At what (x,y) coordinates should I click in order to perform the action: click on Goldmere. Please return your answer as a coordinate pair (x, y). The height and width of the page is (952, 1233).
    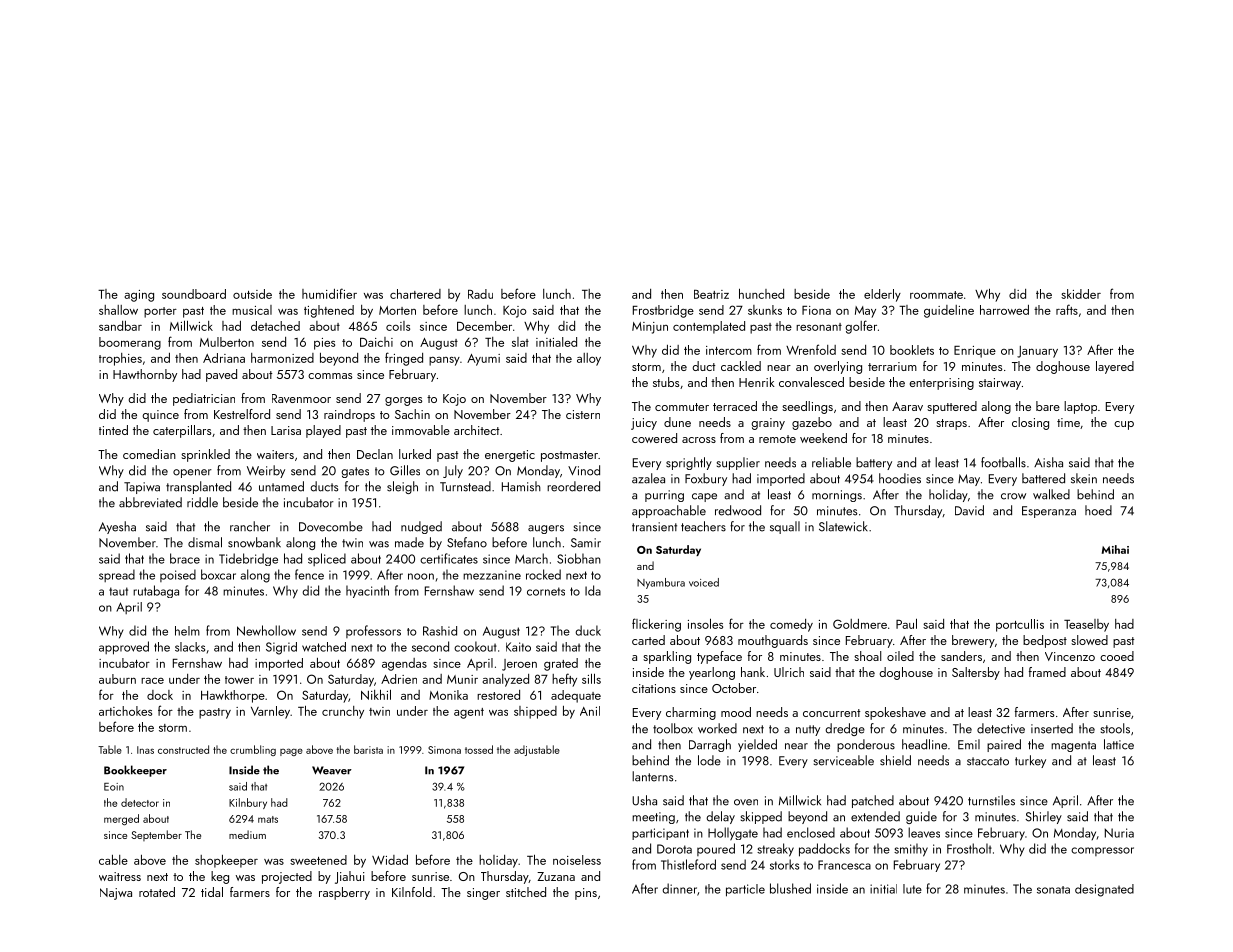
    Looking at the image, I should click on (860, 624).
